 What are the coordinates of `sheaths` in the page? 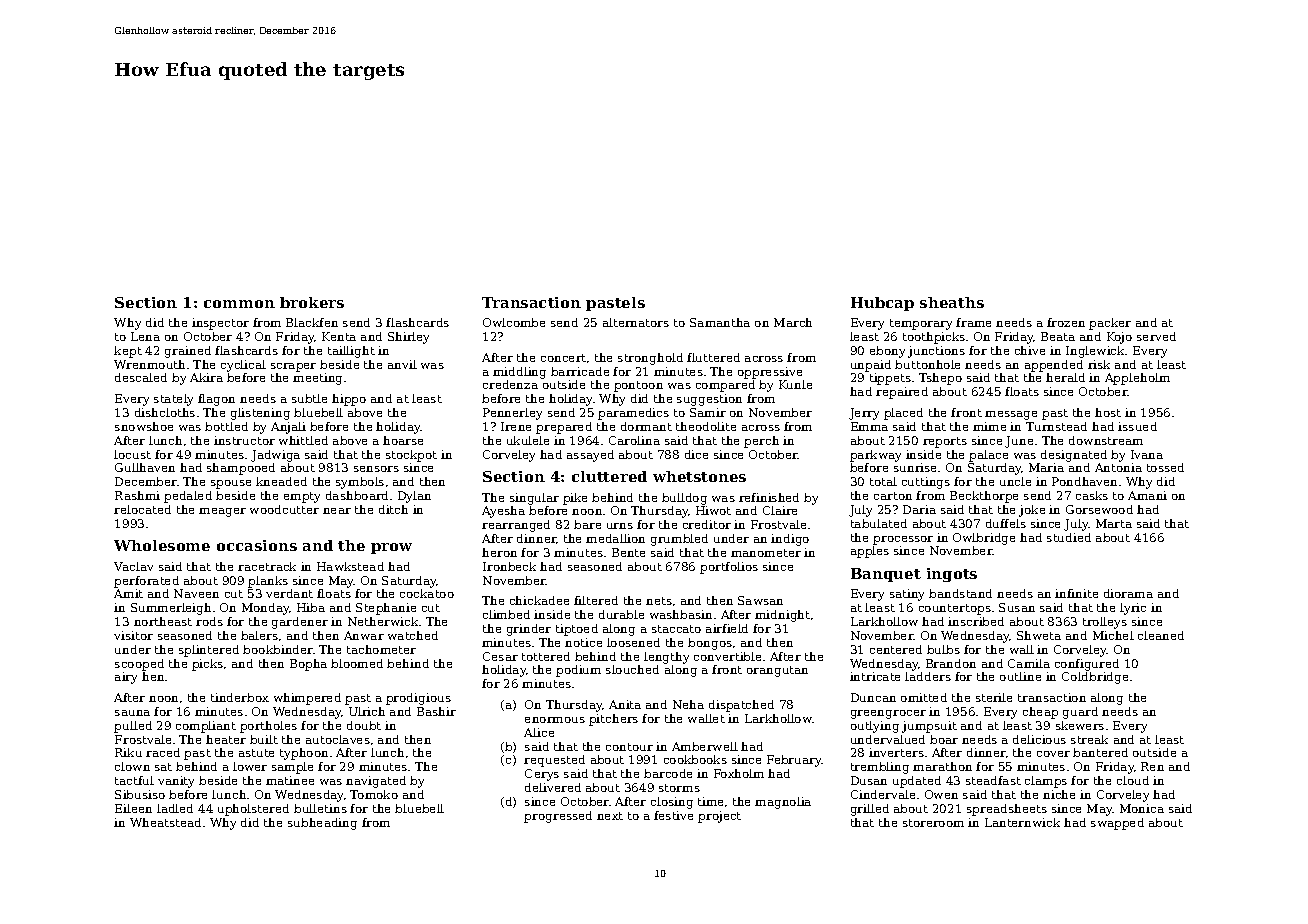 It's located at (952, 302).
